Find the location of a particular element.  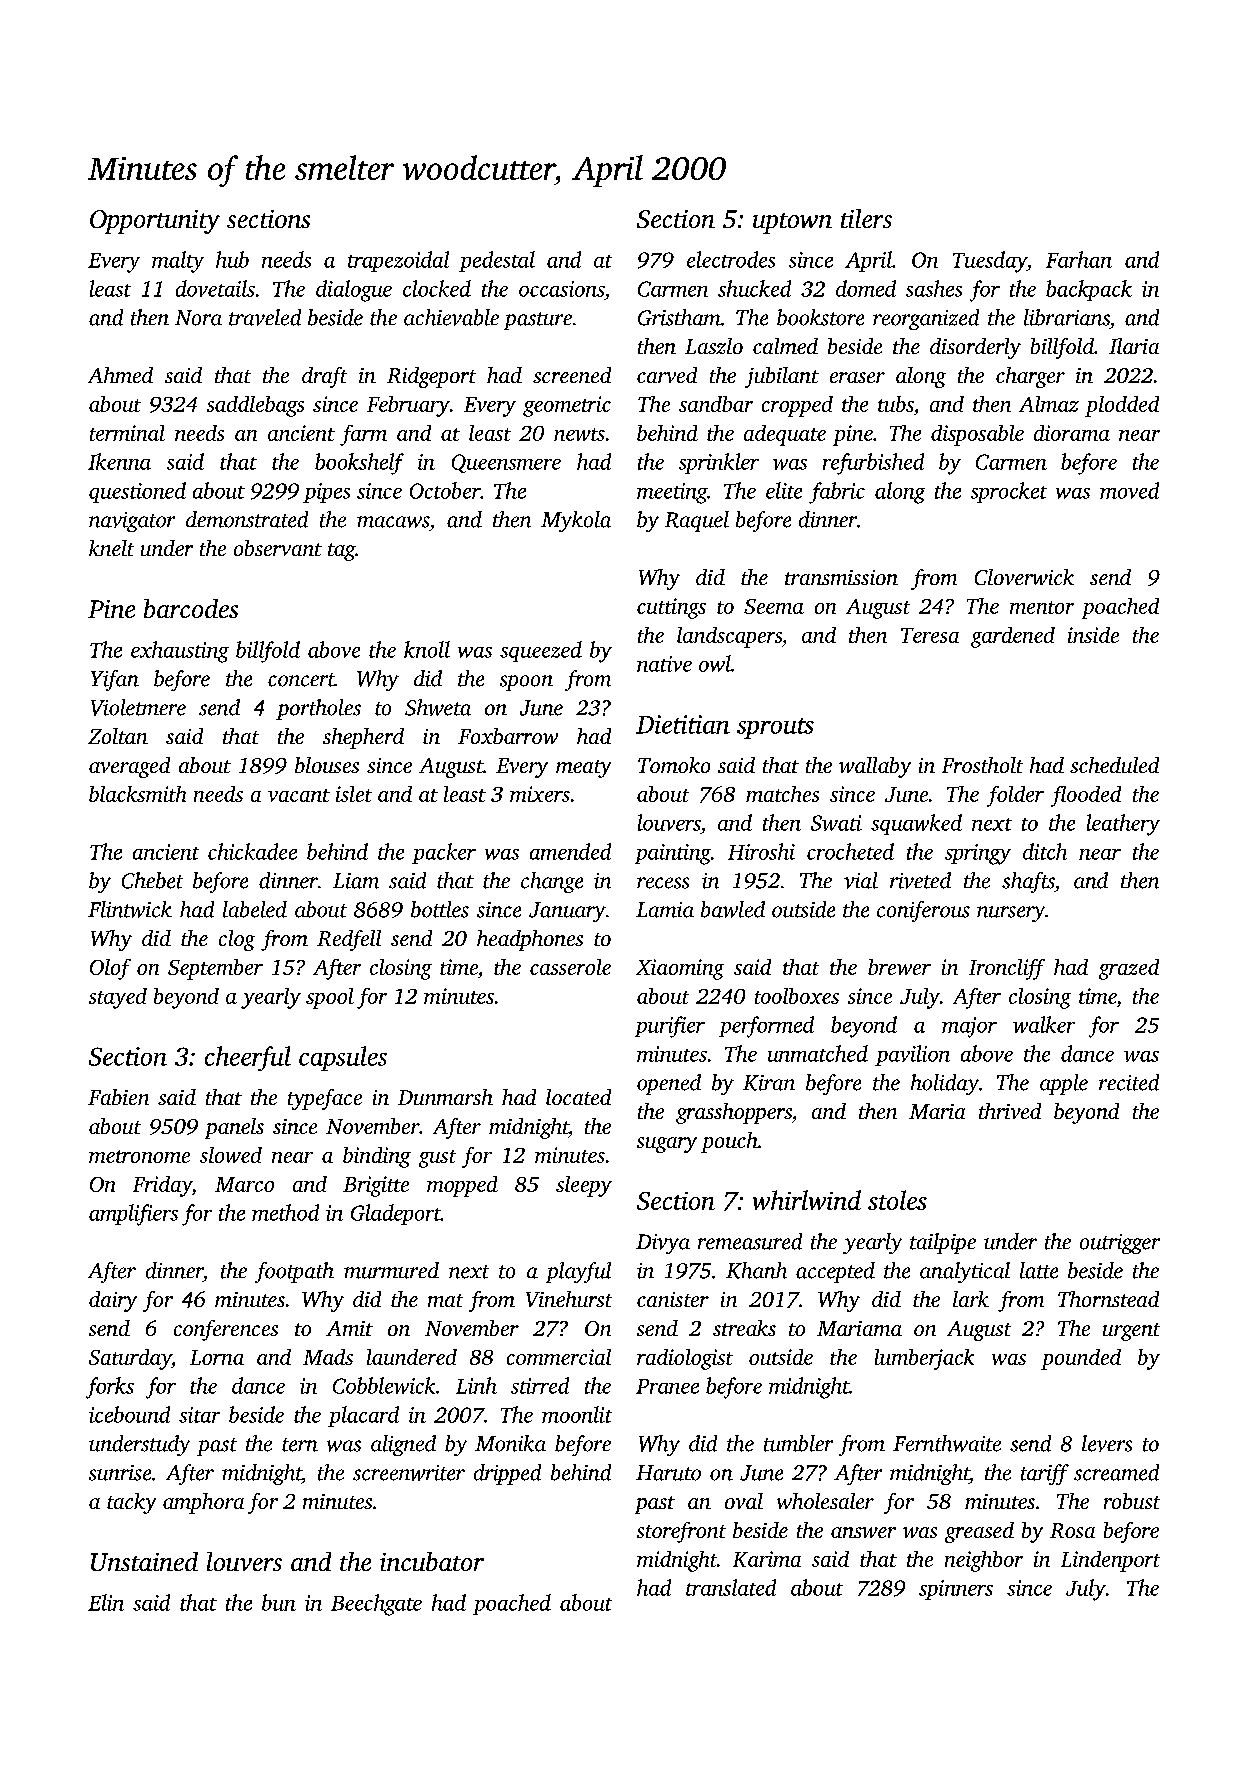

Frostholt is located at coordinates (982, 765).
